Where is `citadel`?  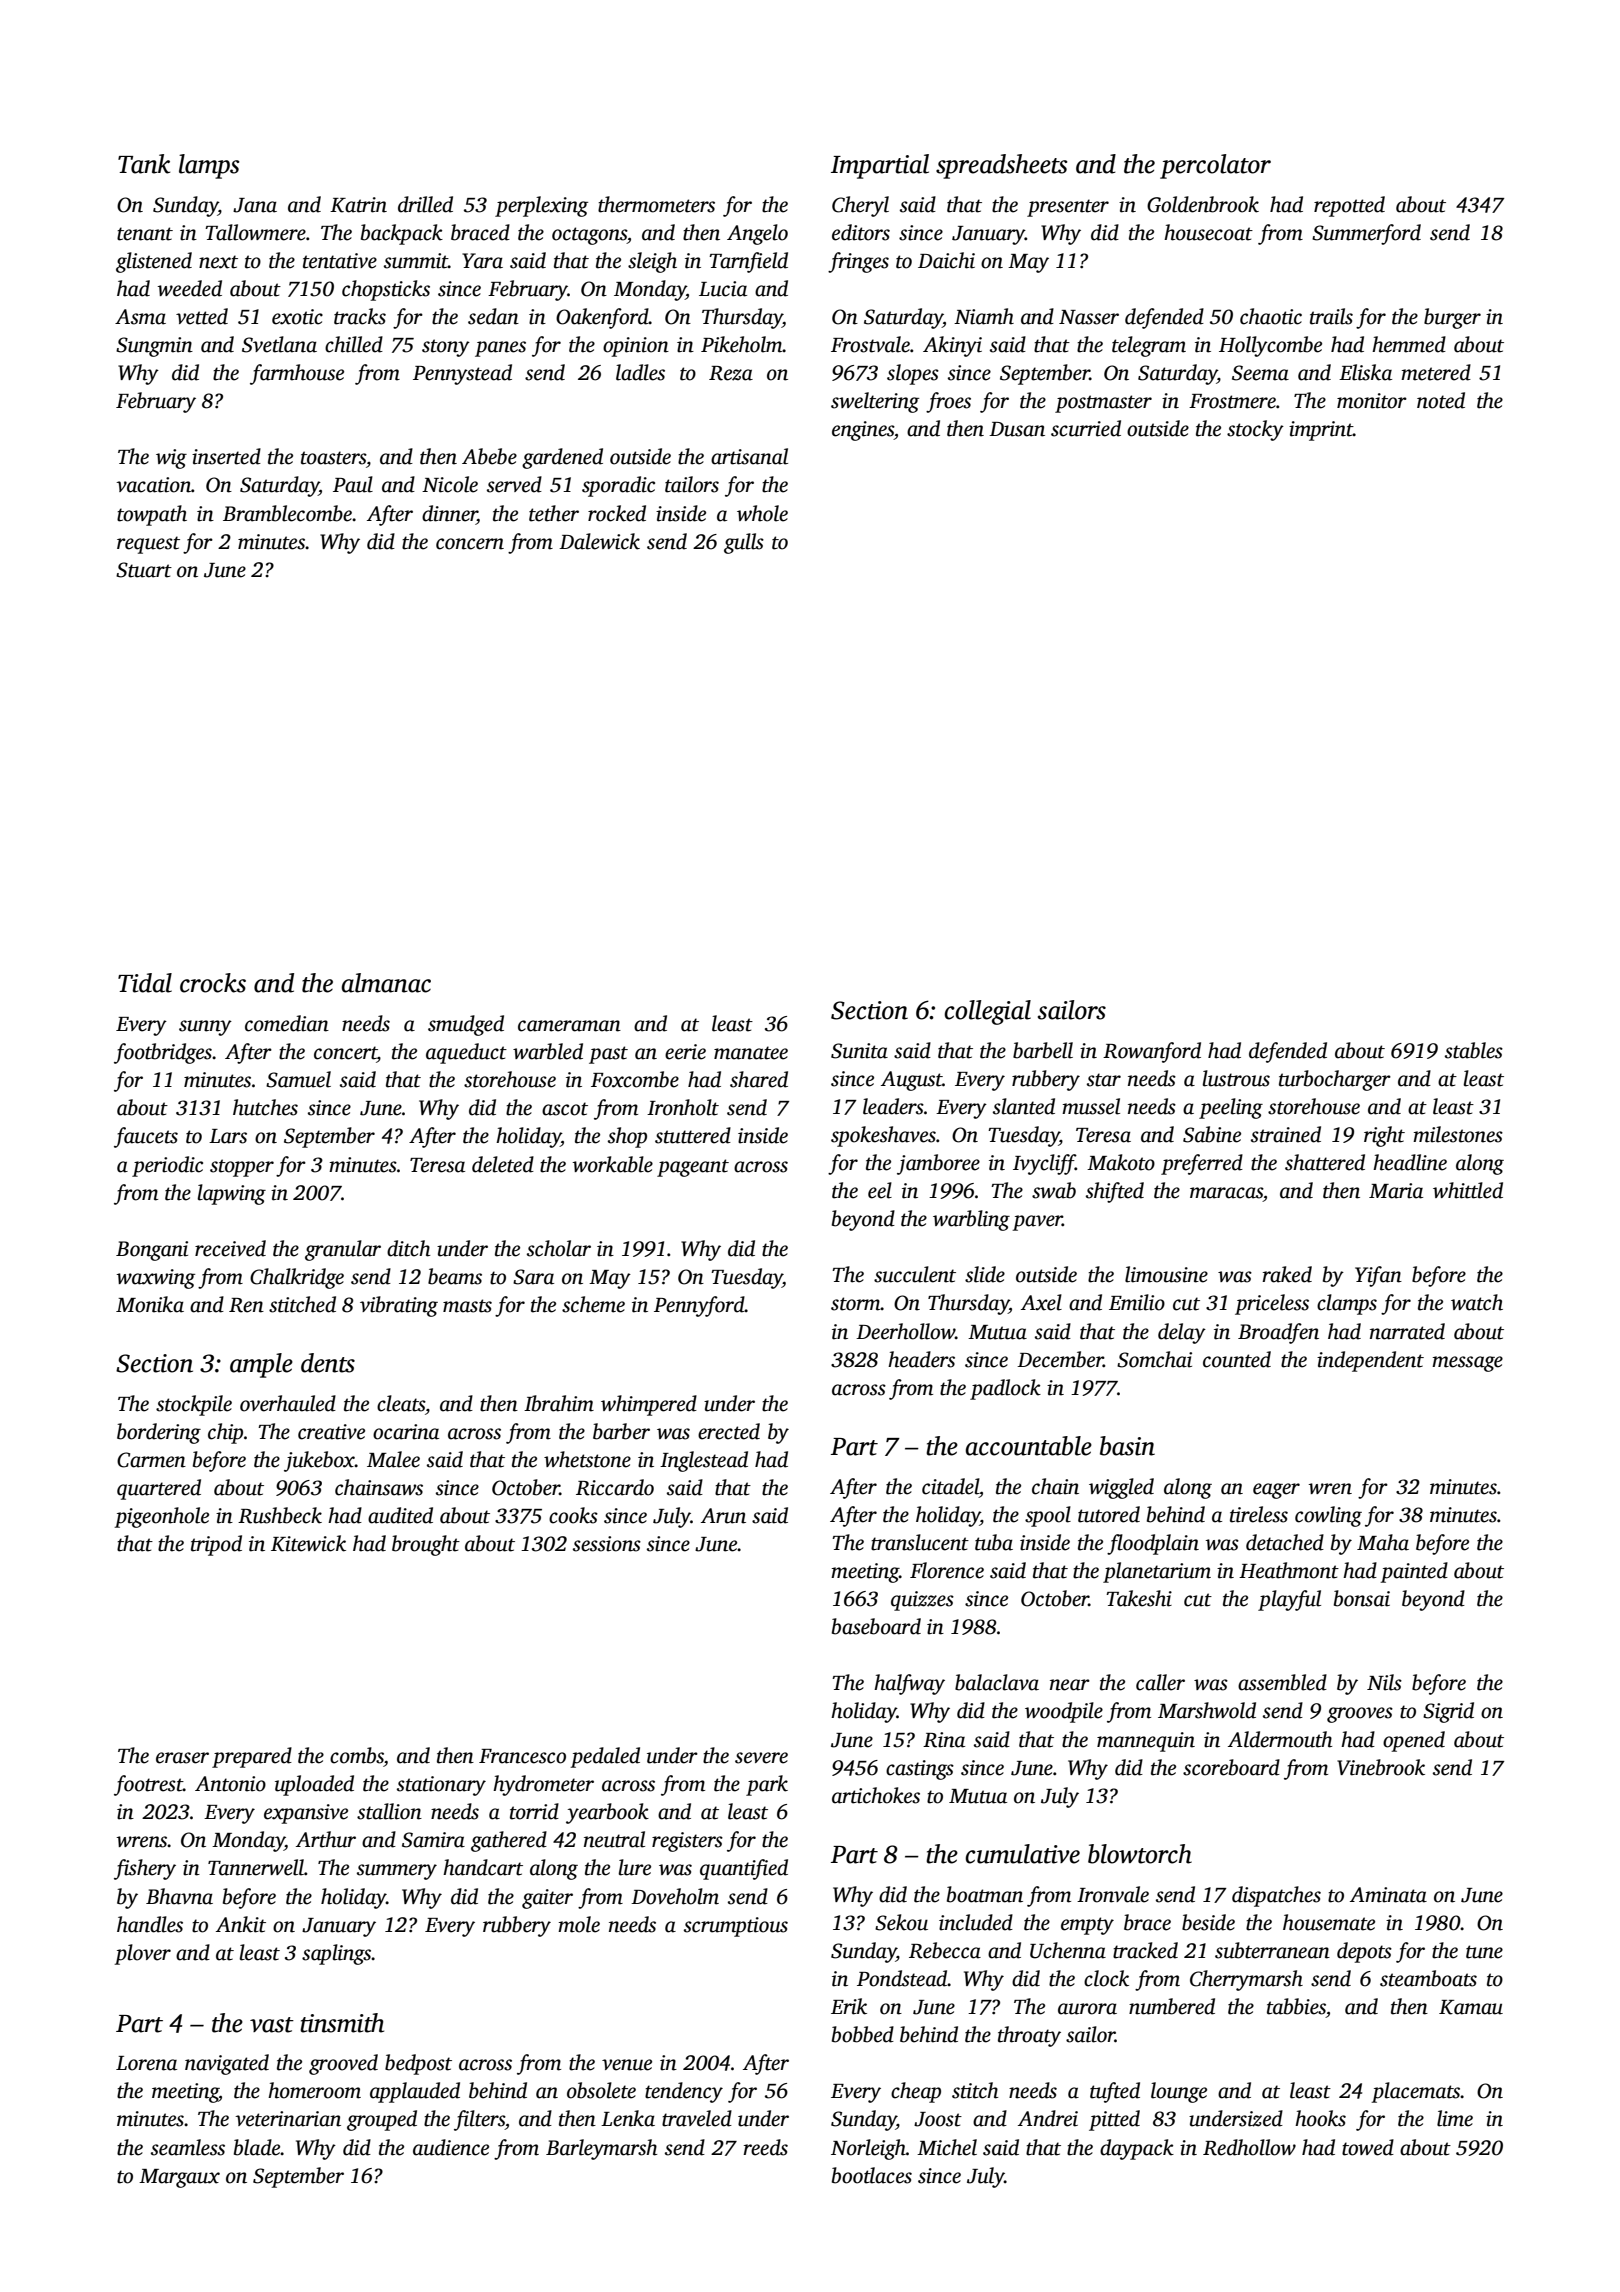
citadel is located at coordinates (950, 1486).
